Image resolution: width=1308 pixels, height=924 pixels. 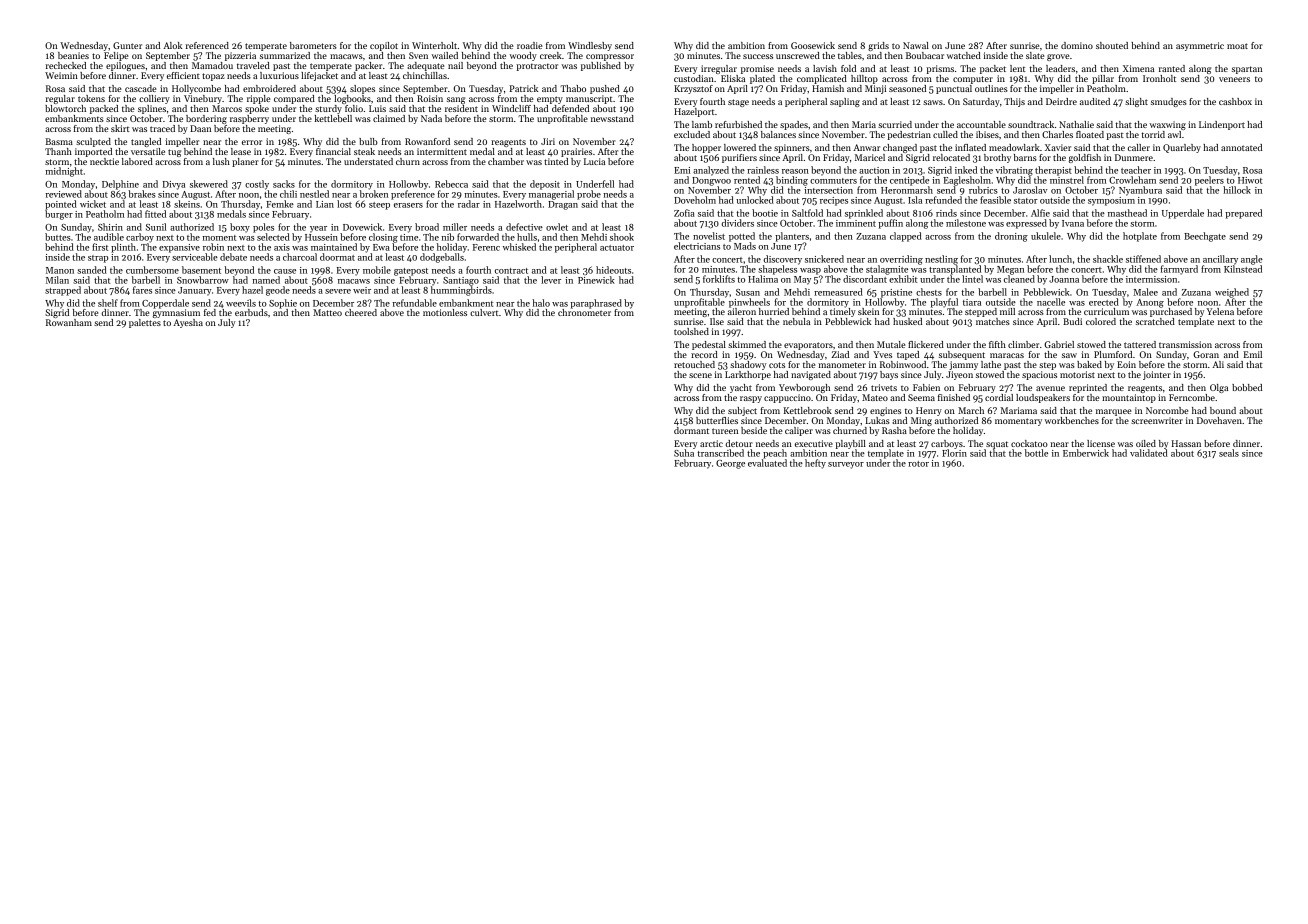 What do you see at coordinates (183, 75) in the page?
I see `efficient` at bounding box center [183, 75].
